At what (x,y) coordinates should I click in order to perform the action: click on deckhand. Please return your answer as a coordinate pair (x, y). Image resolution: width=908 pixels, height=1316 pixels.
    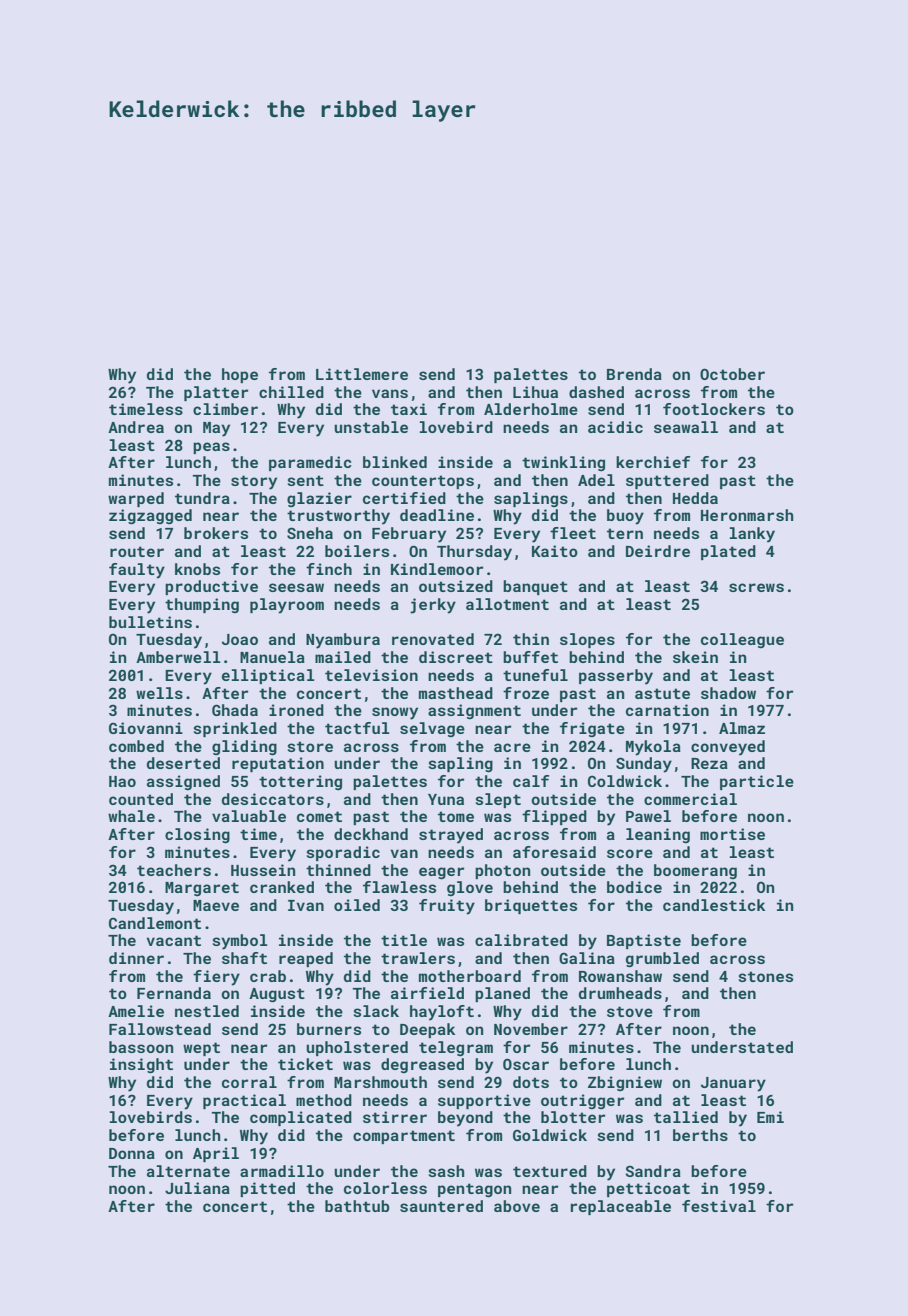
    Looking at the image, I should click on (371, 834).
